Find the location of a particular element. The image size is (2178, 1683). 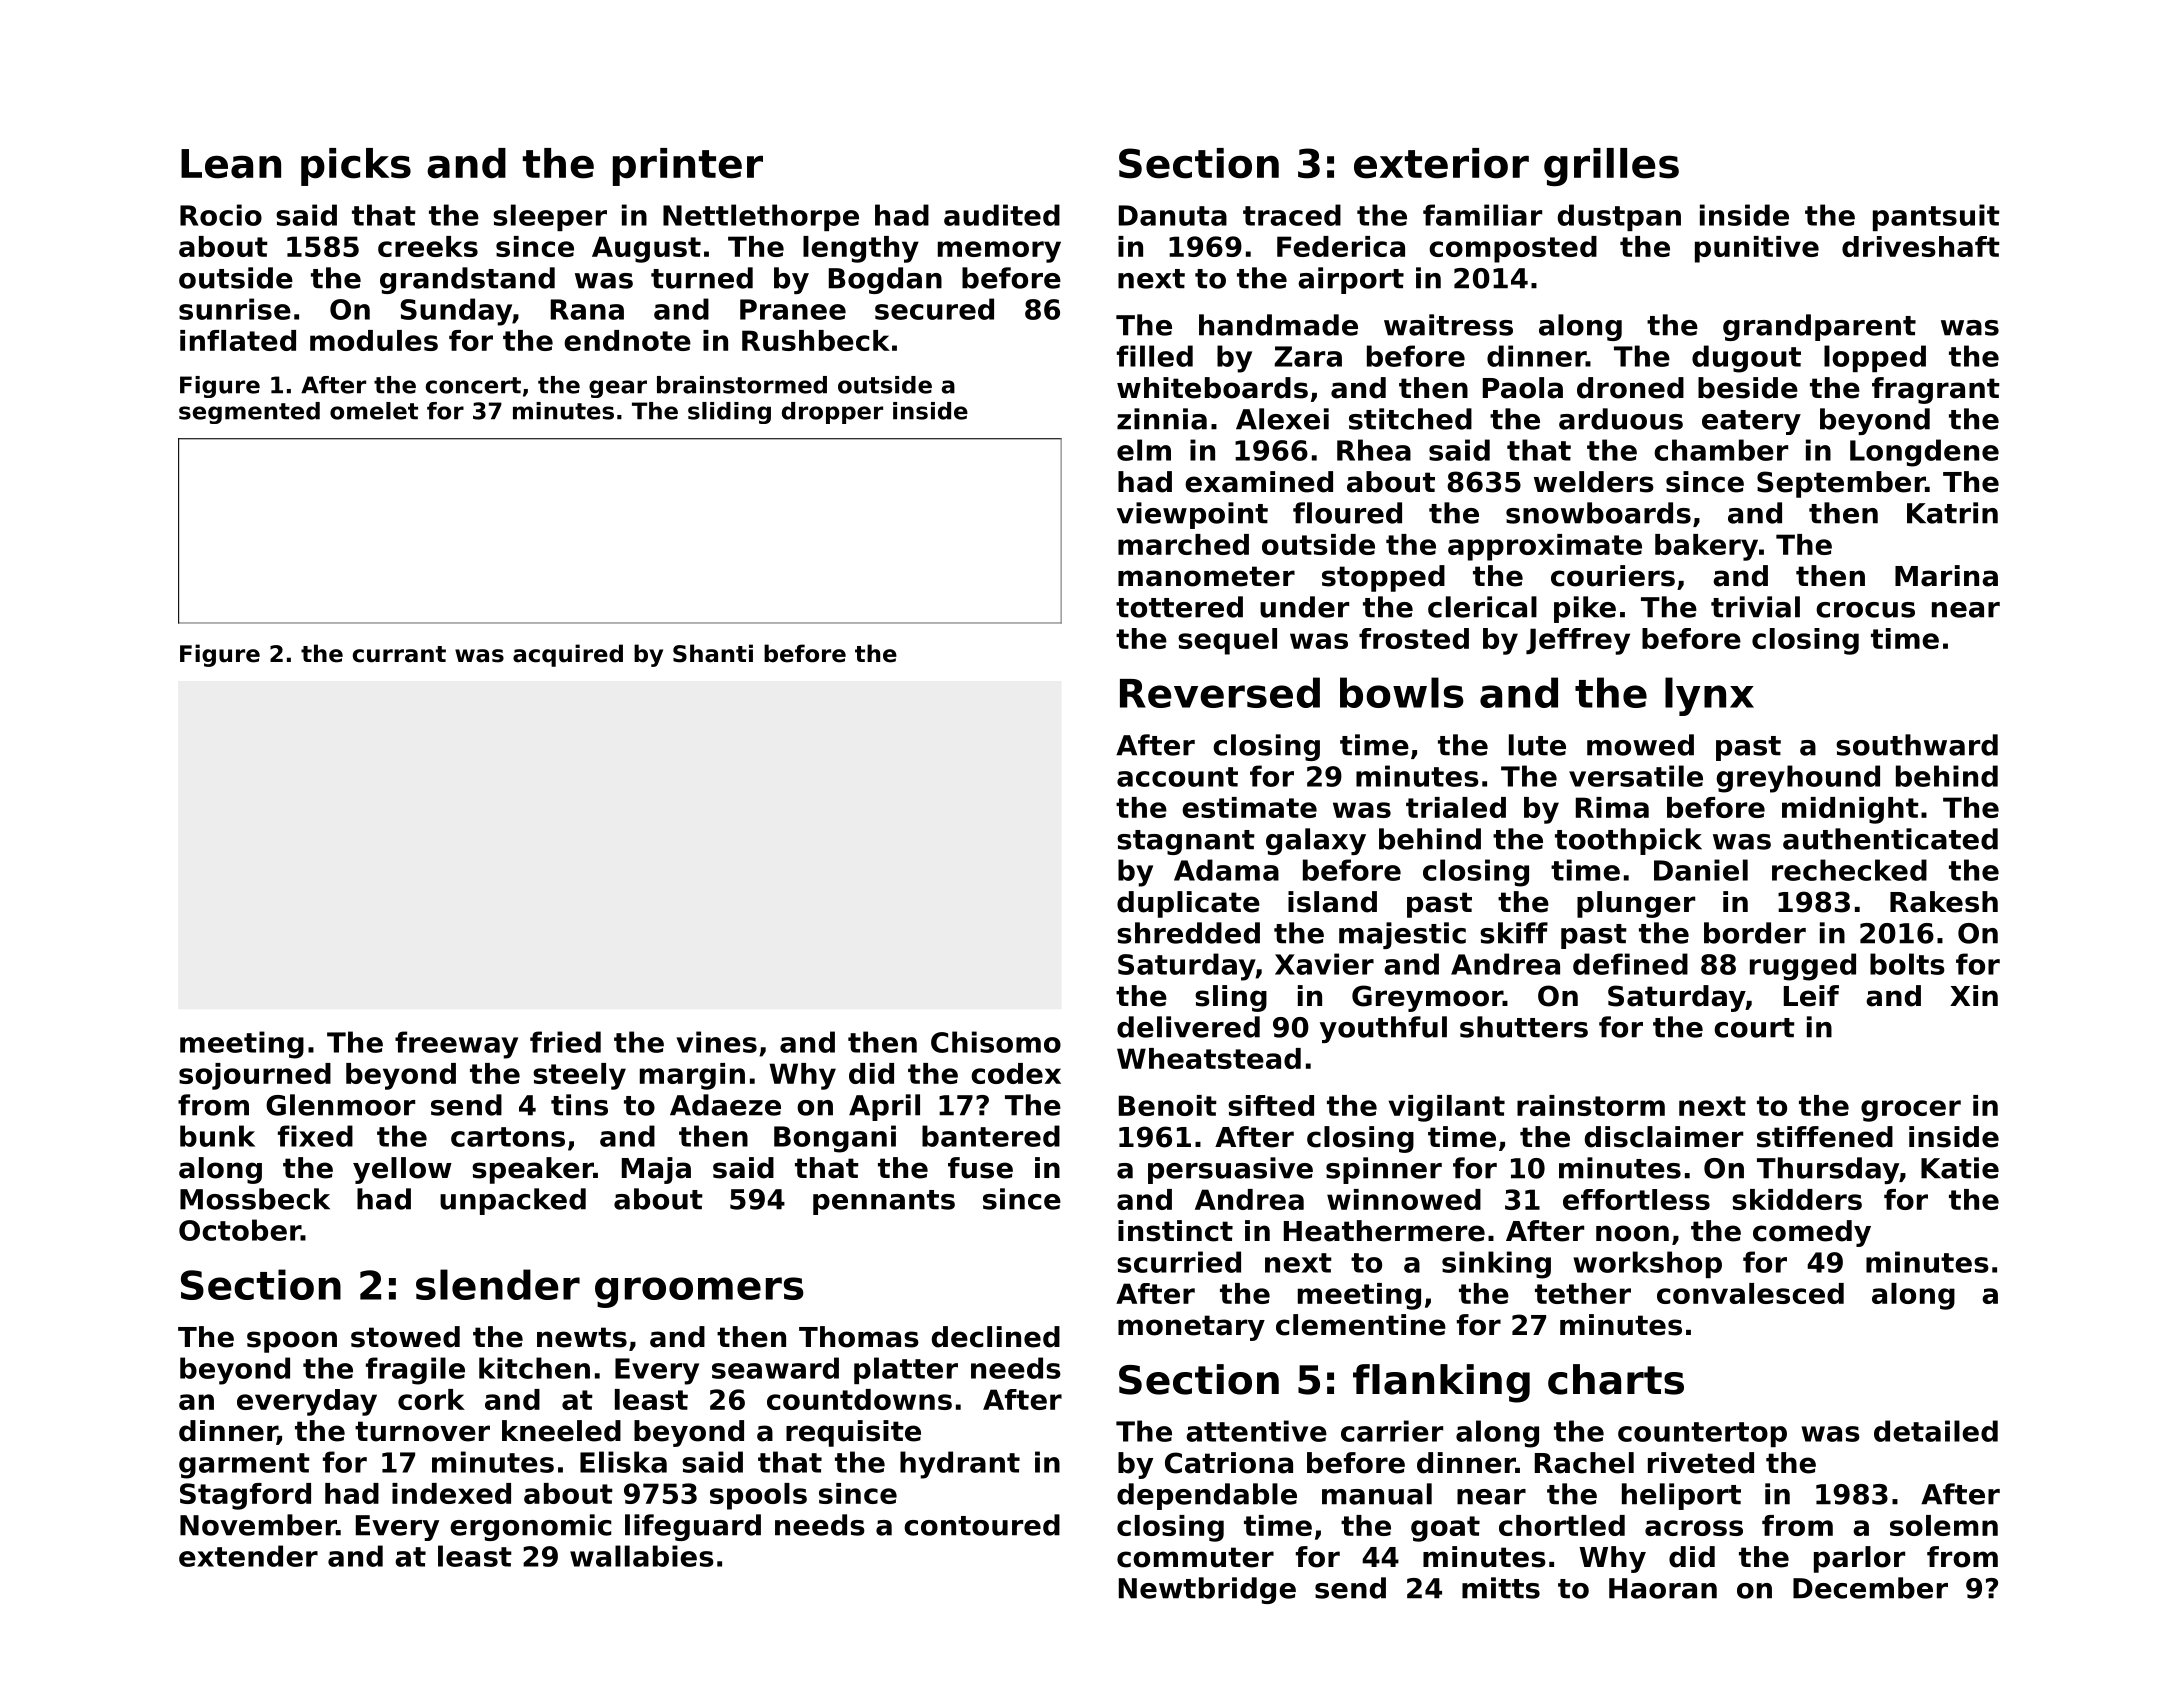

sojourned is located at coordinates (255, 1076).
